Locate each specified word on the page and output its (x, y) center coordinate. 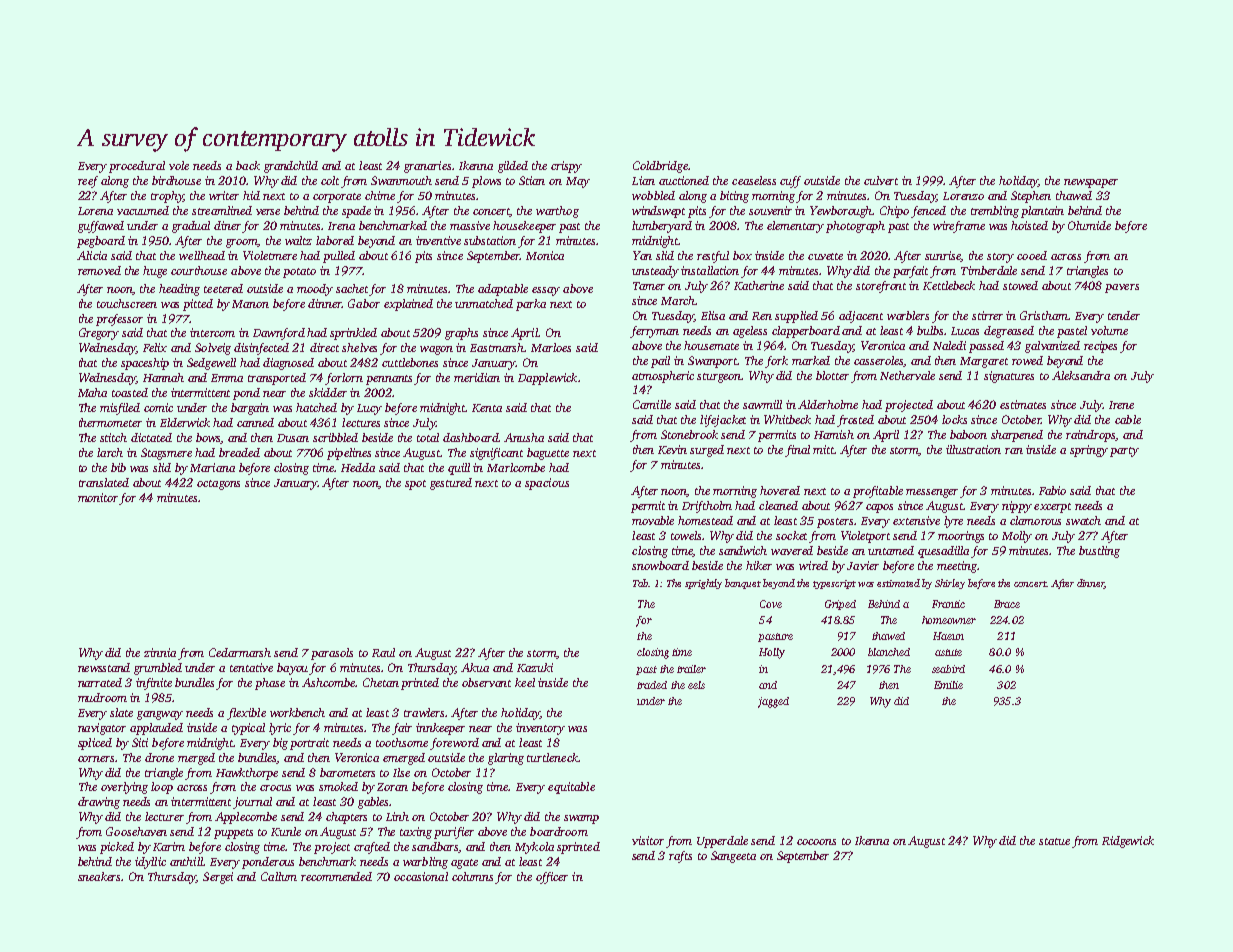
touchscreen (127, 303)
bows (208, 438)
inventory (540, 729)
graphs (461, 334)
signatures (1009, 377)
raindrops (1091, 436)
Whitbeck (787, 419)
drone (159, 757)
